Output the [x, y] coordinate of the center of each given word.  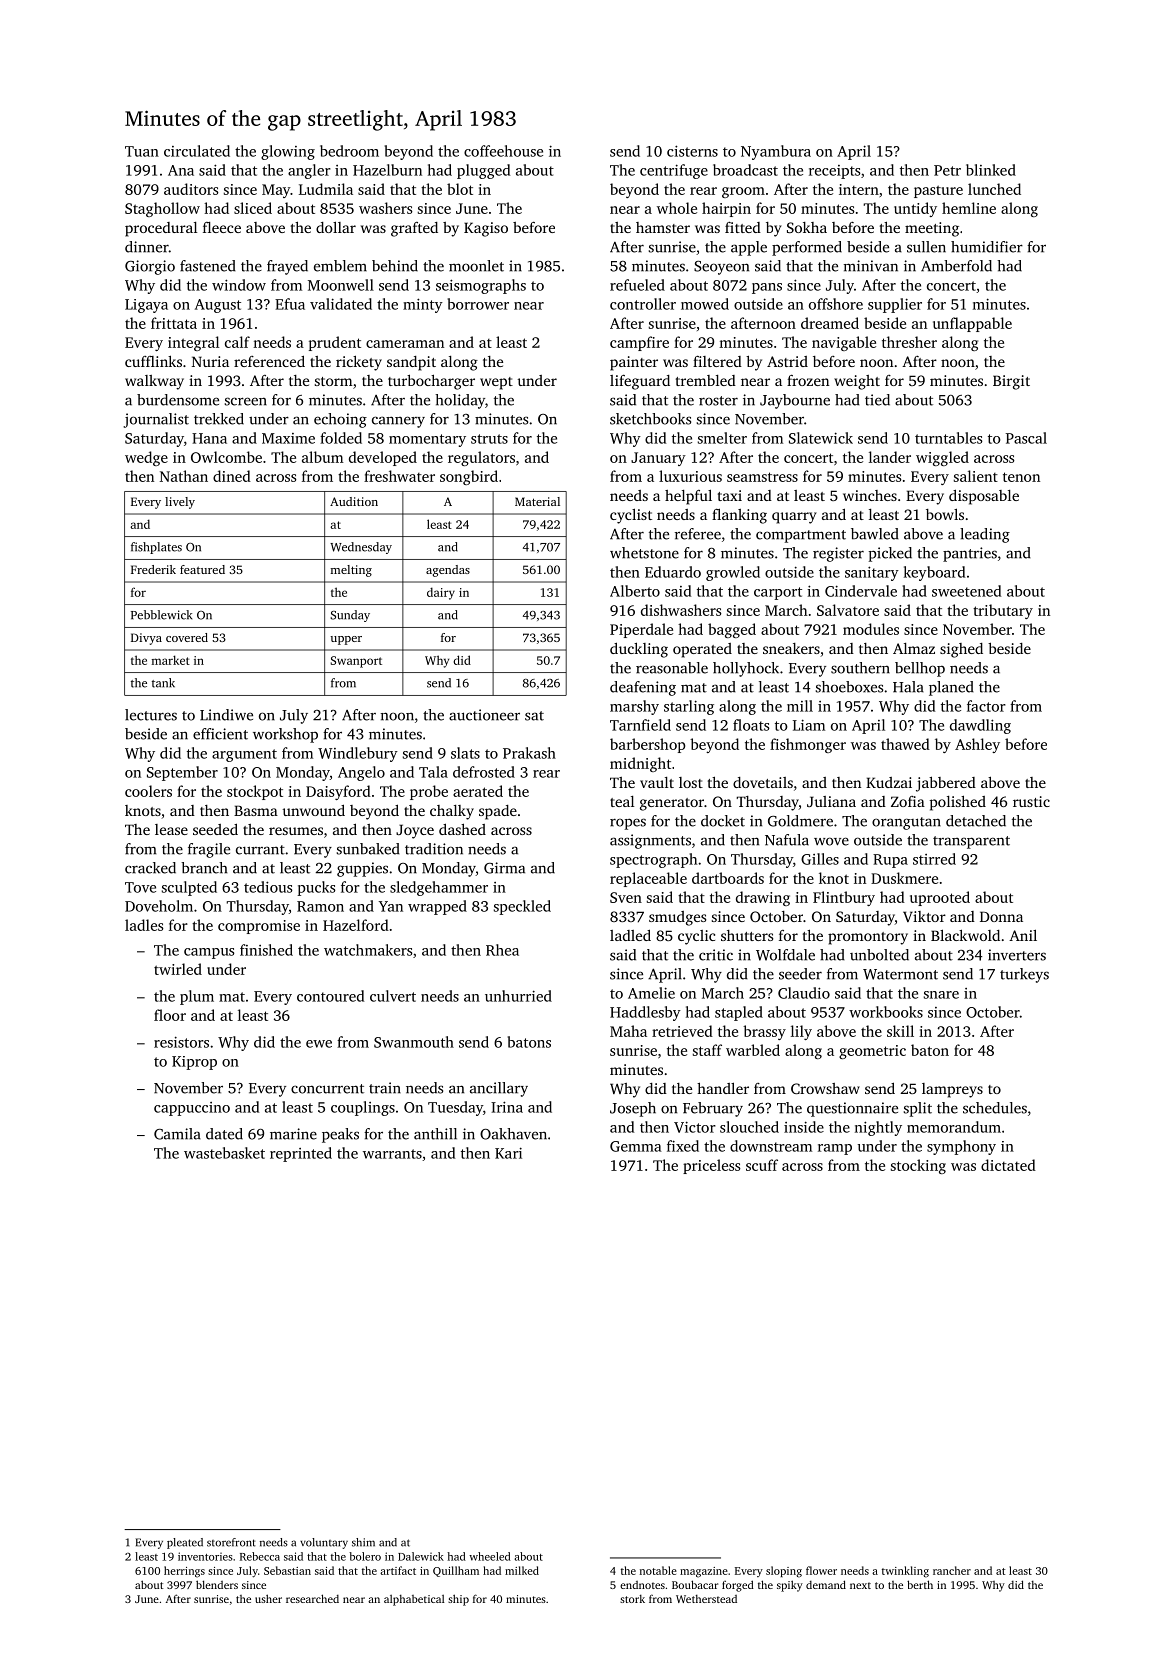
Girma [504, 868]
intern [859, 189]
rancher [952, 1570]
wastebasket [224, 1153]
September [182, 773]
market [171, 660]
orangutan [906, 823]
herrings [184, 1572]
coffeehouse [503, 151]
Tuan [142, 151]
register [838, 554]
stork [632, 1599]
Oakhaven [513, 1134]
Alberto [635, 591]
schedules [995, 1108]
